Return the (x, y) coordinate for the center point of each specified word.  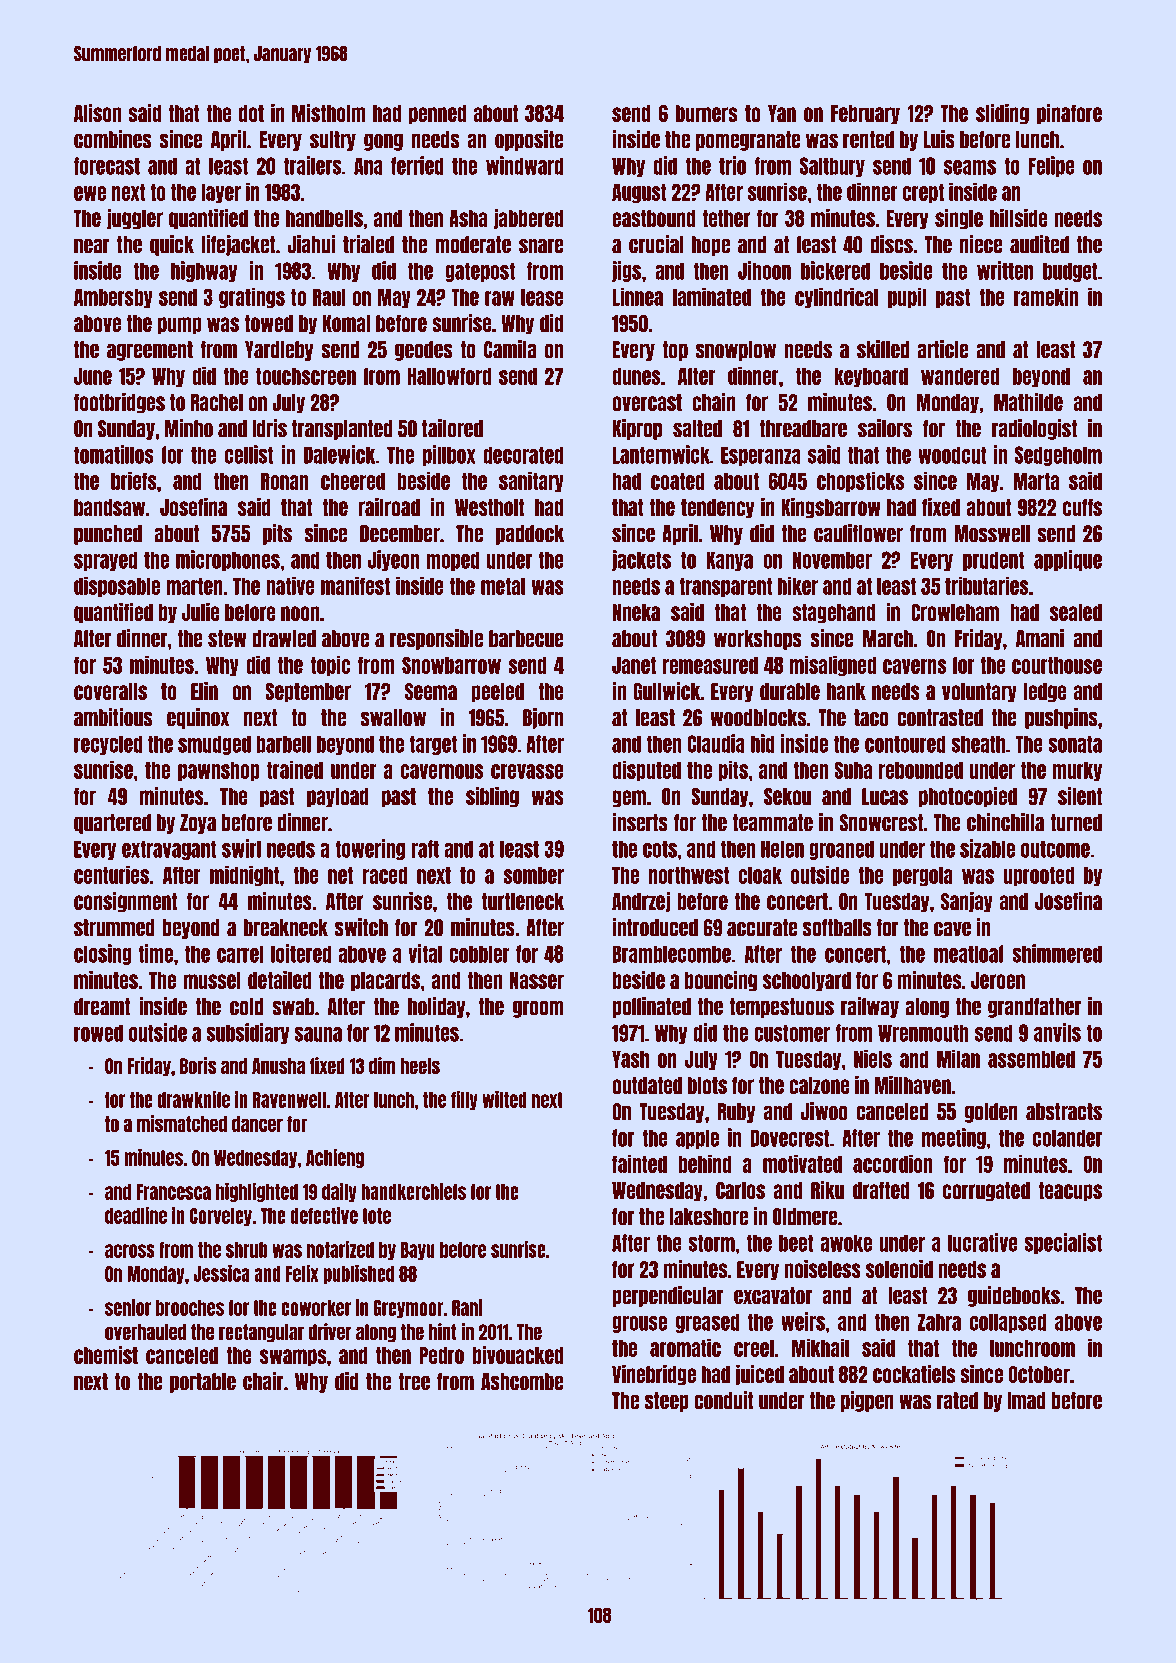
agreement (150, 351)
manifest (355, 585)
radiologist (1034, 429)
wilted (504, 1099)
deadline (136, 1215)
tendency (717, 509)
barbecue (526, 639)
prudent (993, 561)
